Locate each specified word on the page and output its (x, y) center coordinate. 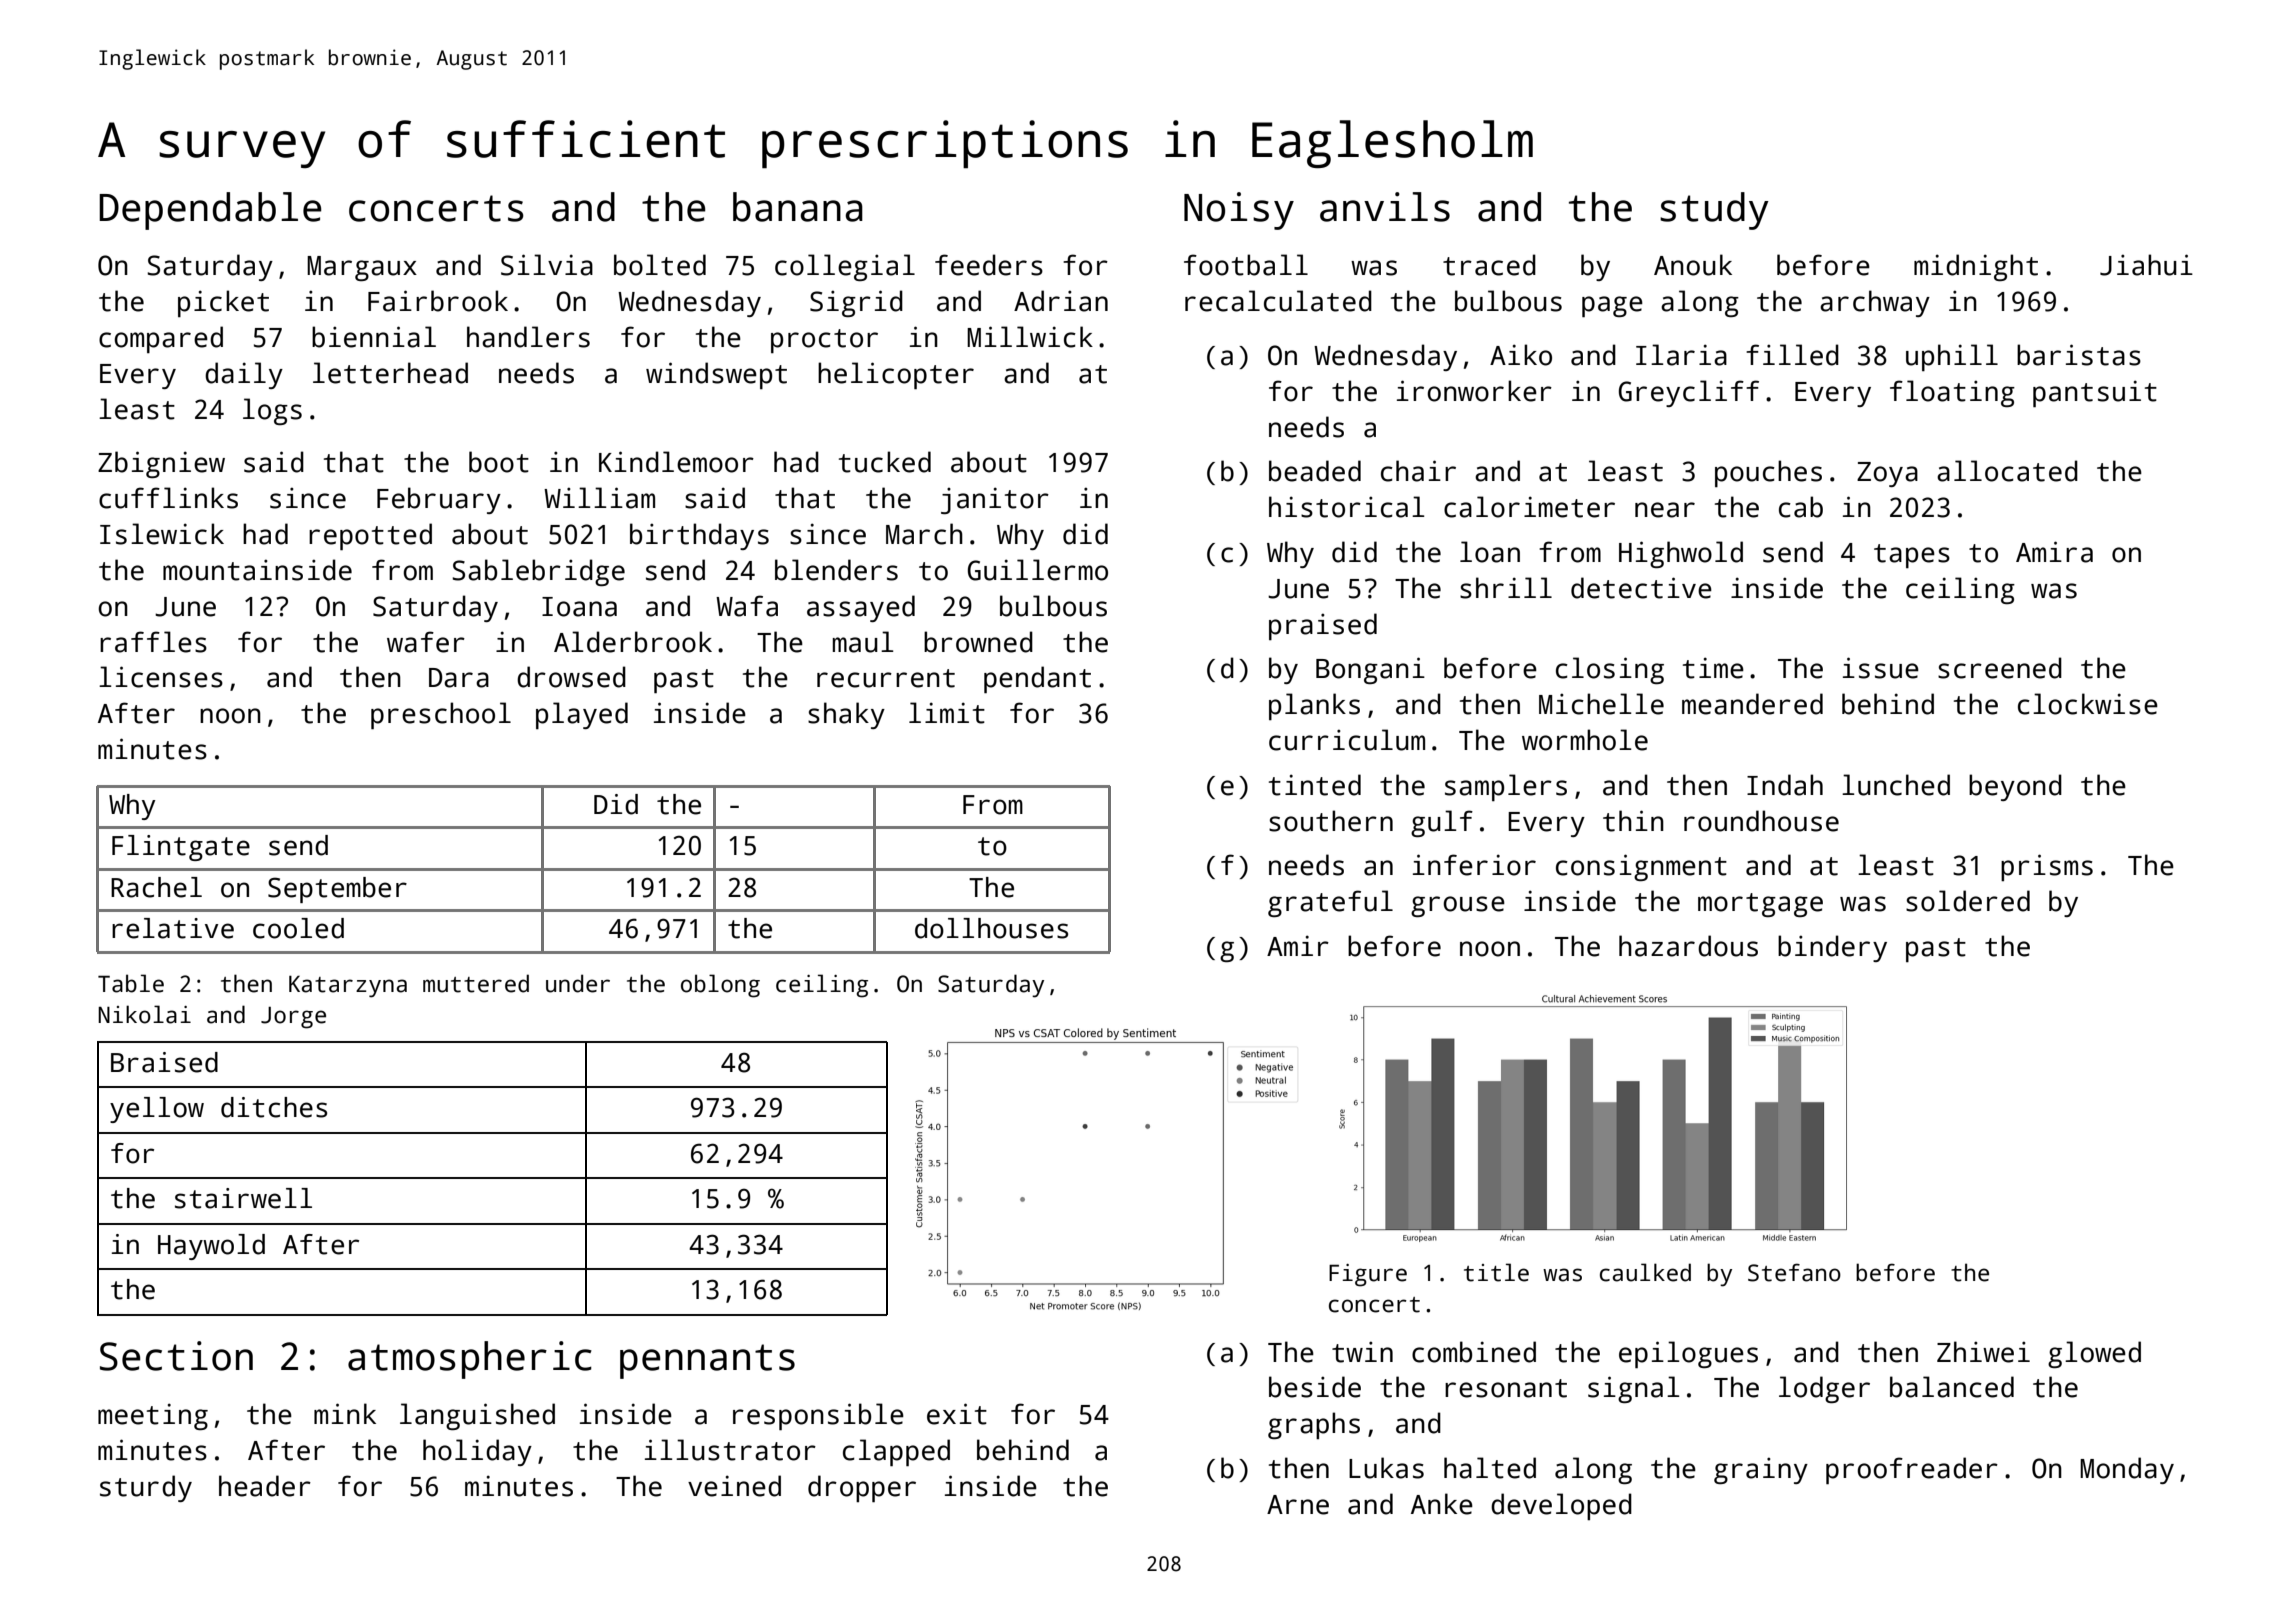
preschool (441, 716)
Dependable (210, 211)
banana (798, 207)
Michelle (1601, 704)
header (265, 1486)
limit (947, 713)
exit (957, 1414)
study (1714, 211)
